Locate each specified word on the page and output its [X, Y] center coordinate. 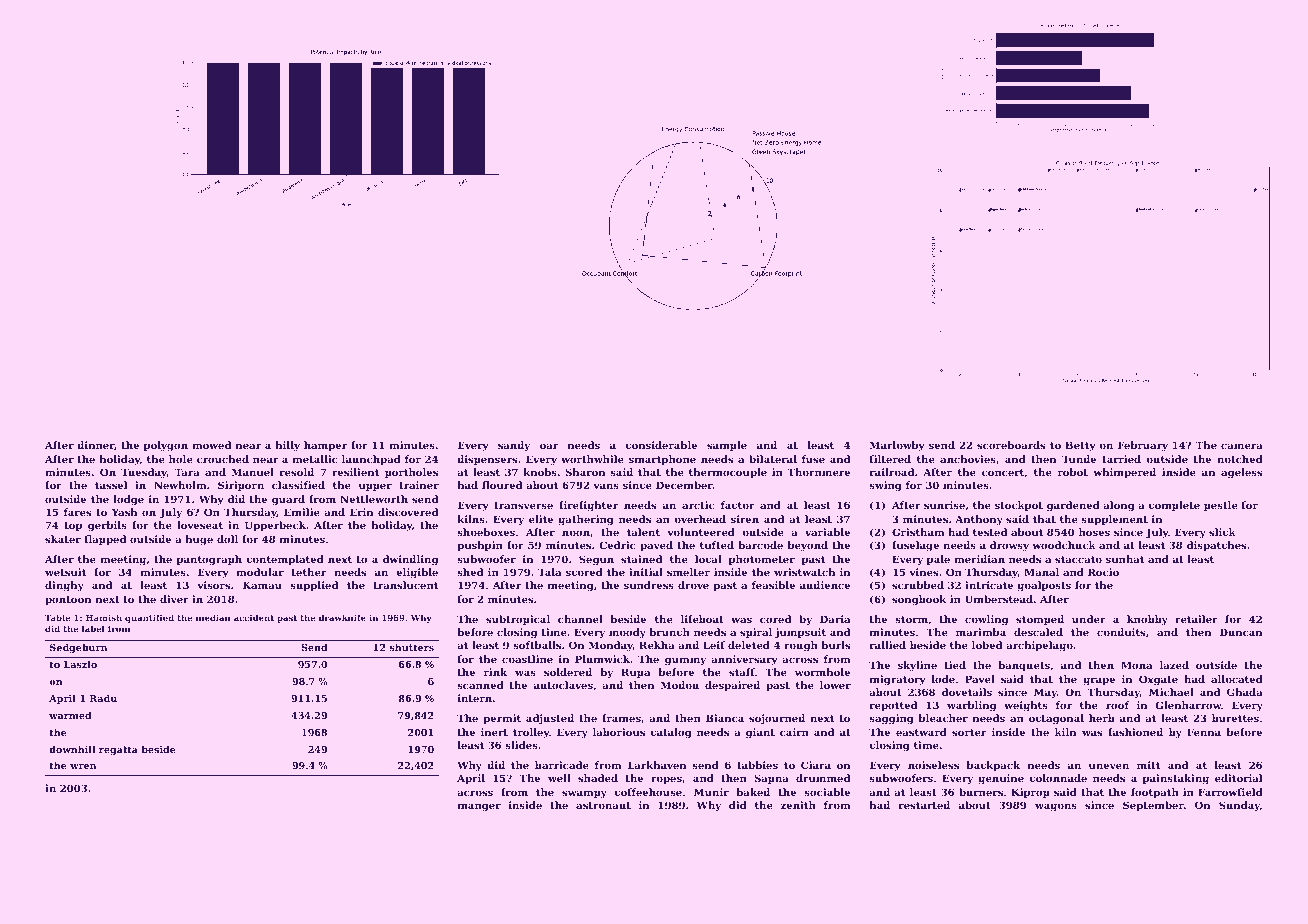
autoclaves [563, 685]
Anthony [979, 520]
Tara [187, 472]
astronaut [603, 805]
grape [1099, 681]
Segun [596, 560]
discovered [408, 512]
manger [479, 807]
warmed [70, 715]
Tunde [1079, 459]
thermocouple [728, 473]
